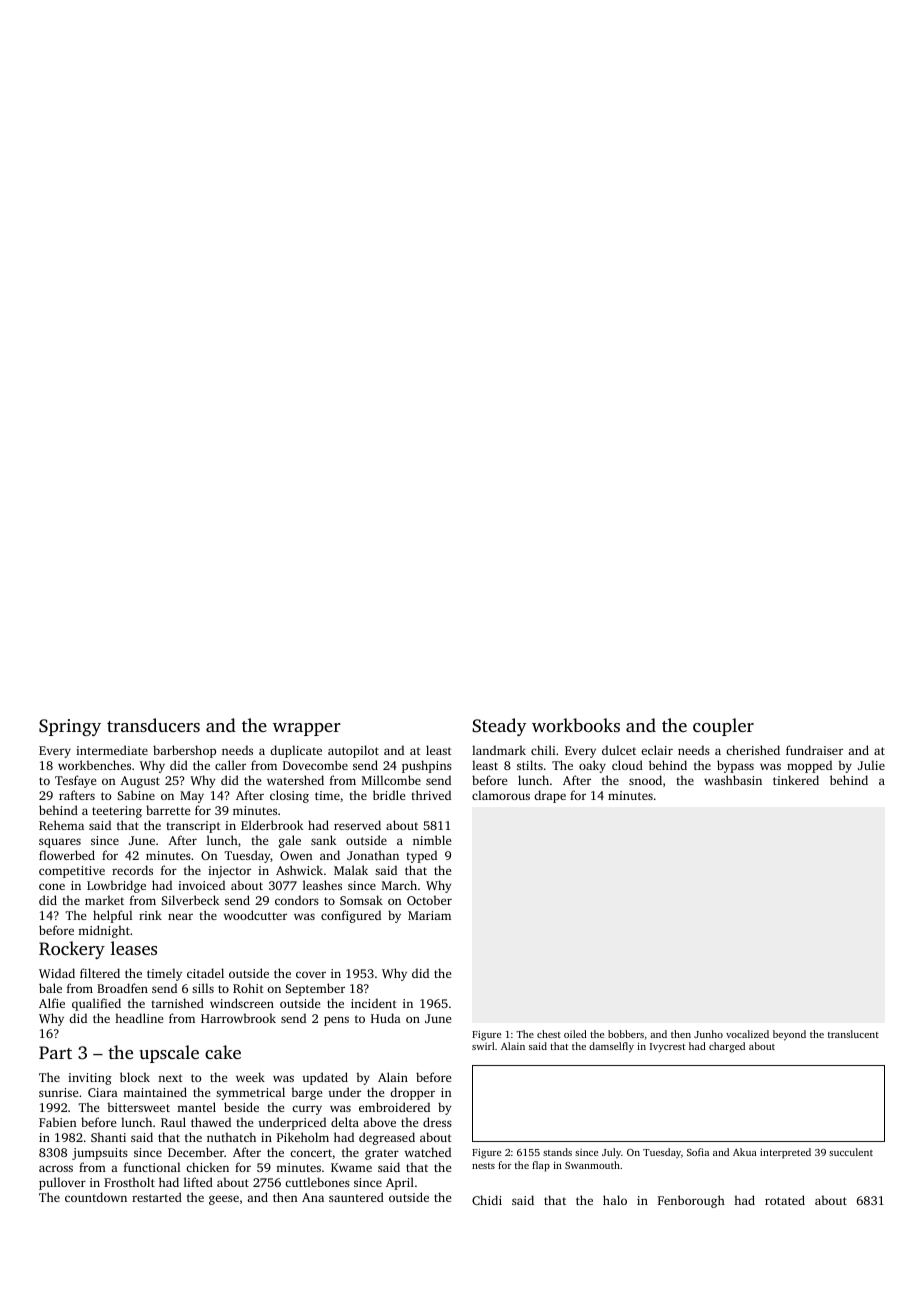 The height and width of the screenshot is (1308, 924). What do you see at coordinates (307, 729) in the screenshot?
I see `wrapper` at bounding box center [307, 729].
